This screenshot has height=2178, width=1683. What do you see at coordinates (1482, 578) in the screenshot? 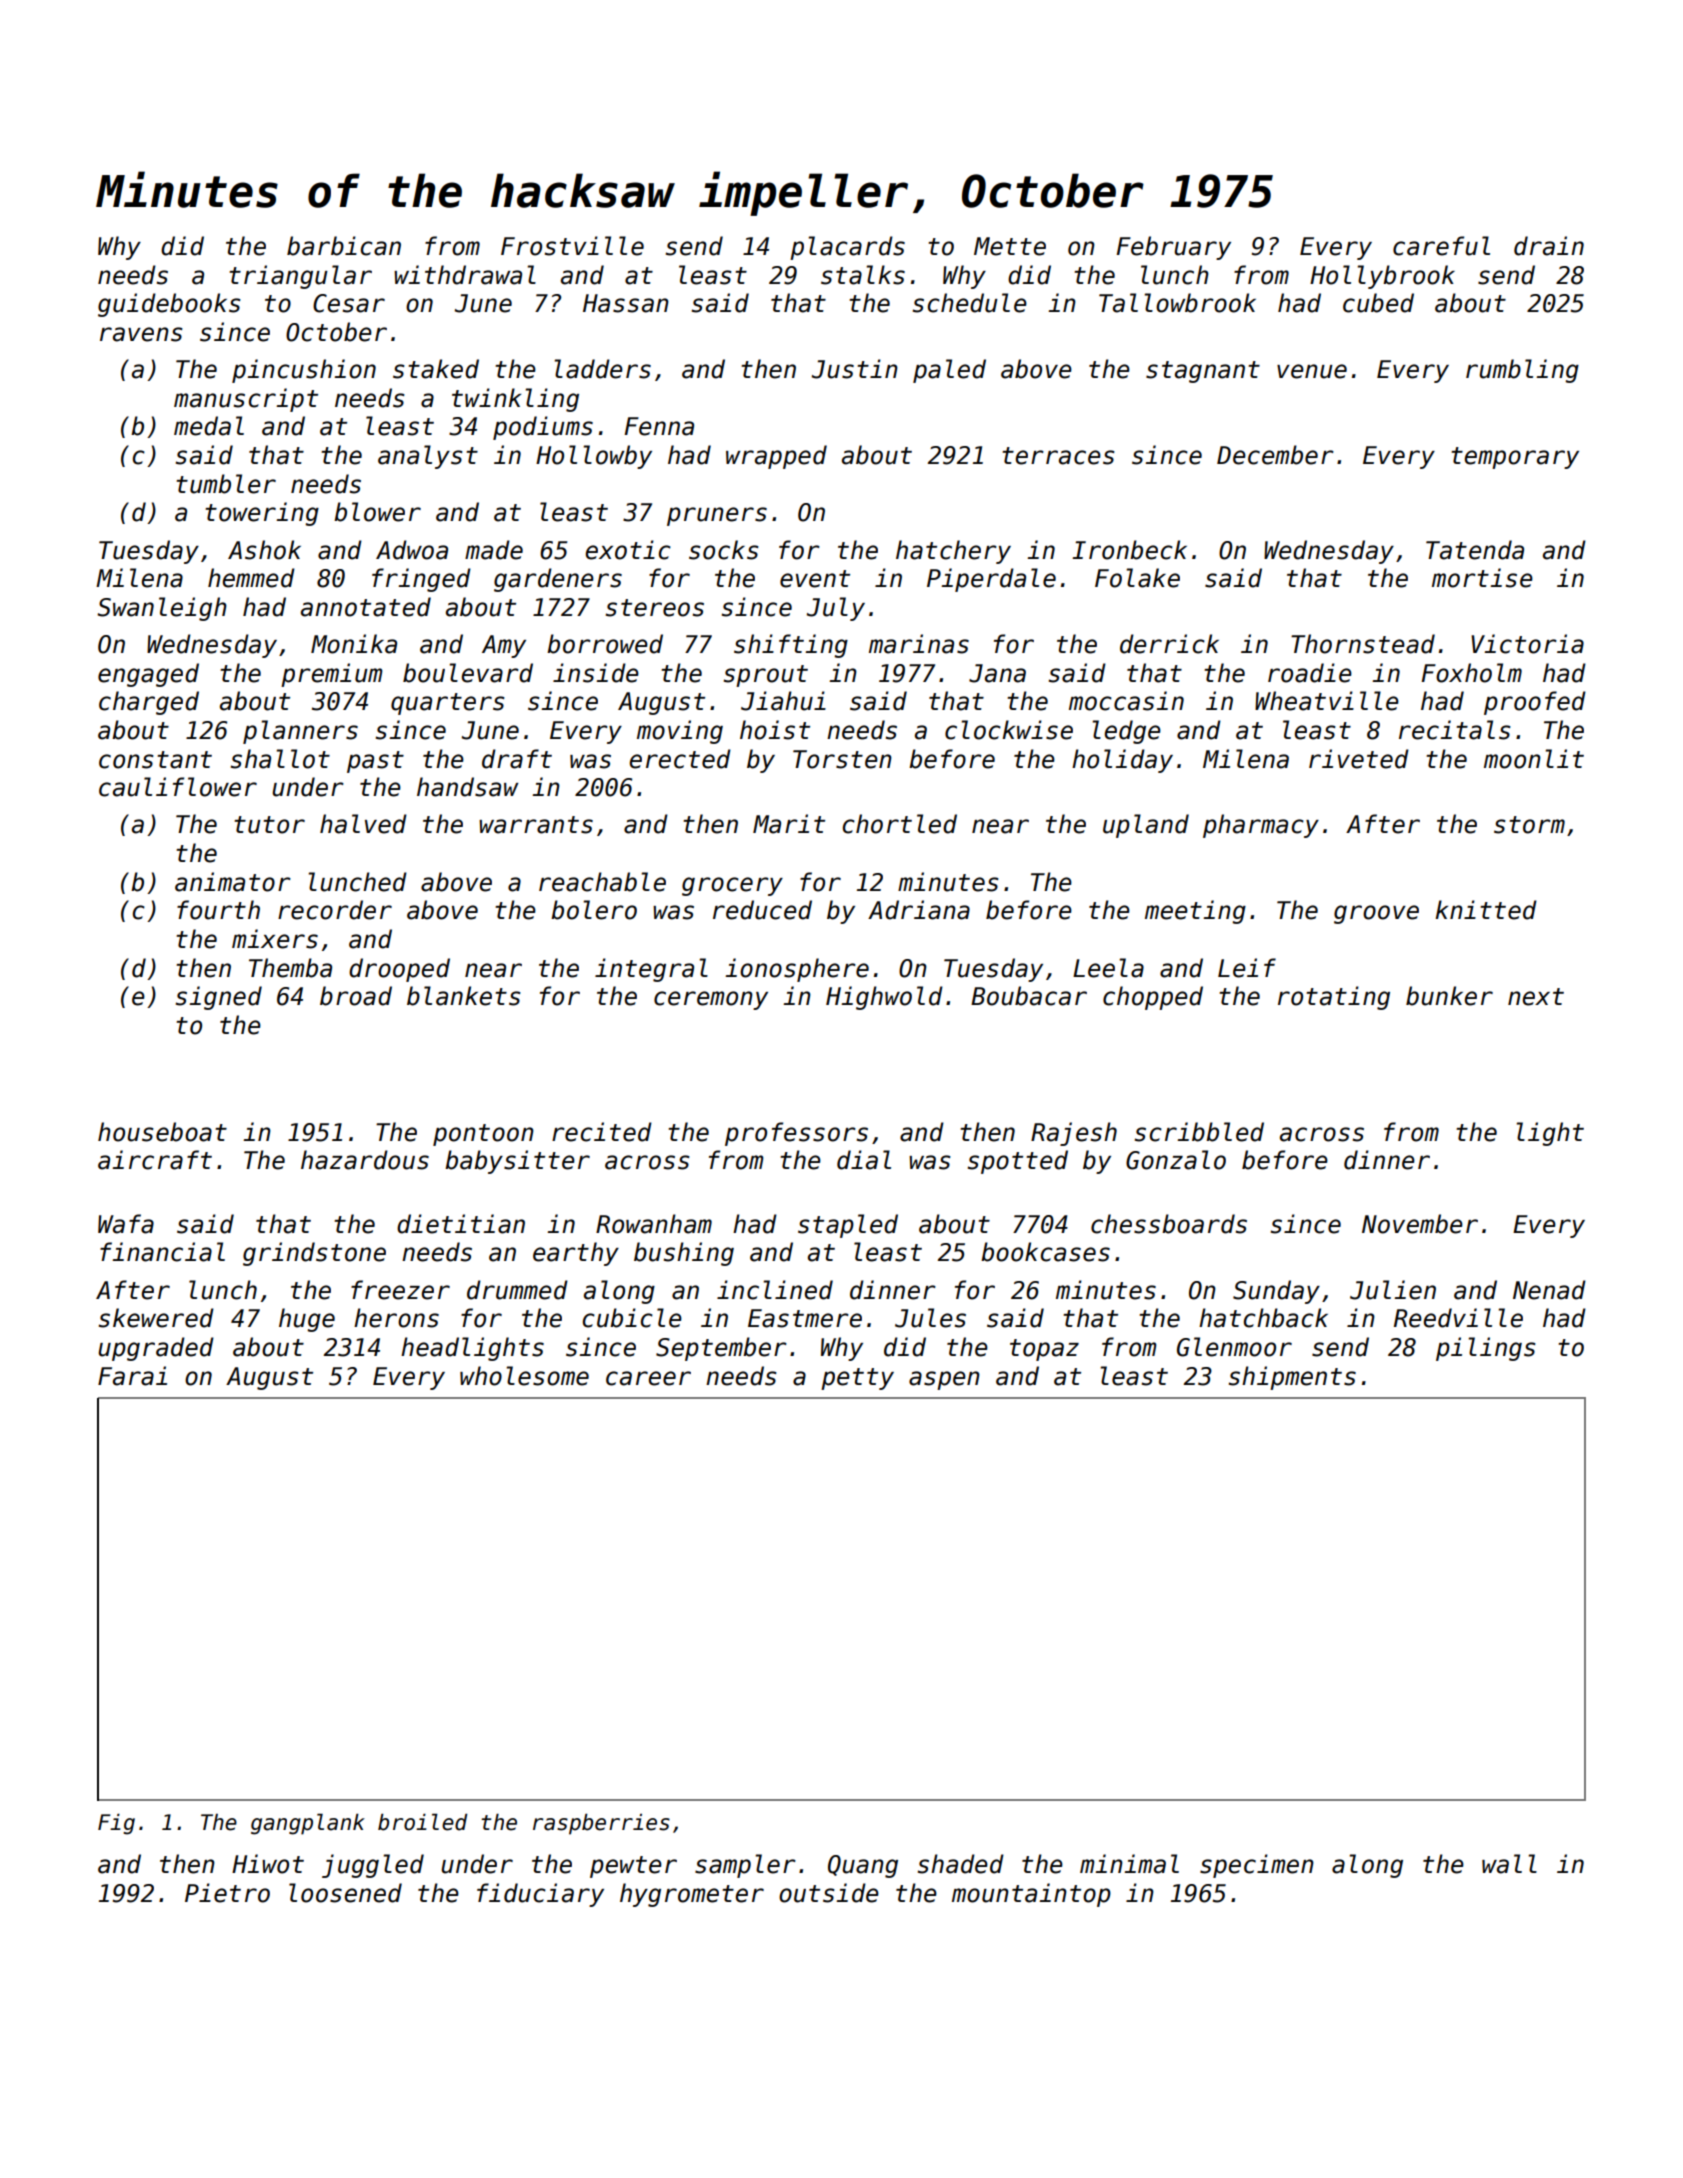
I see `mortise` at bounding box center [1482, 578].
